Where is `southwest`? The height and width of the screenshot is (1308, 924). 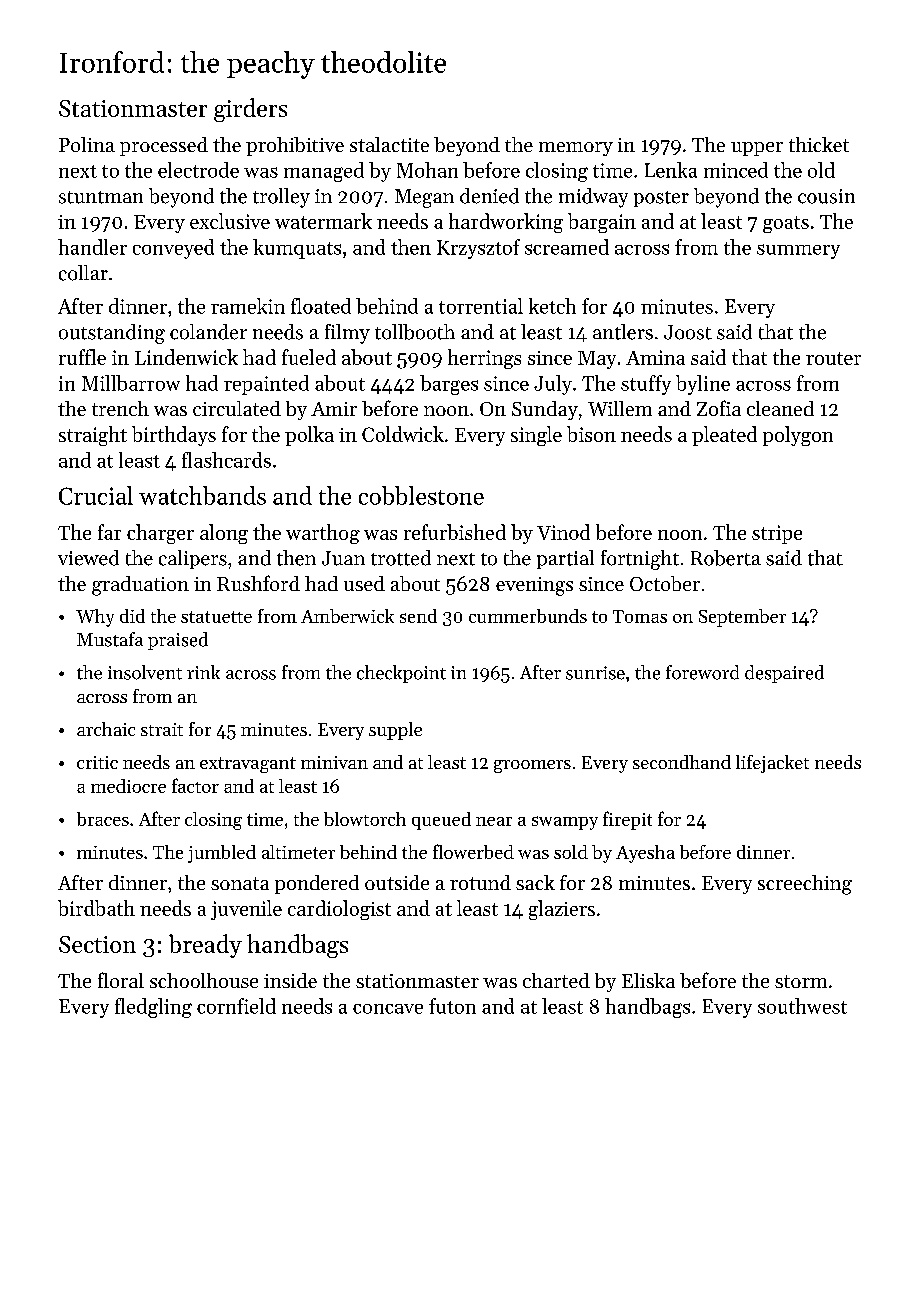
southwest is located at coordinates (802, 1006).
